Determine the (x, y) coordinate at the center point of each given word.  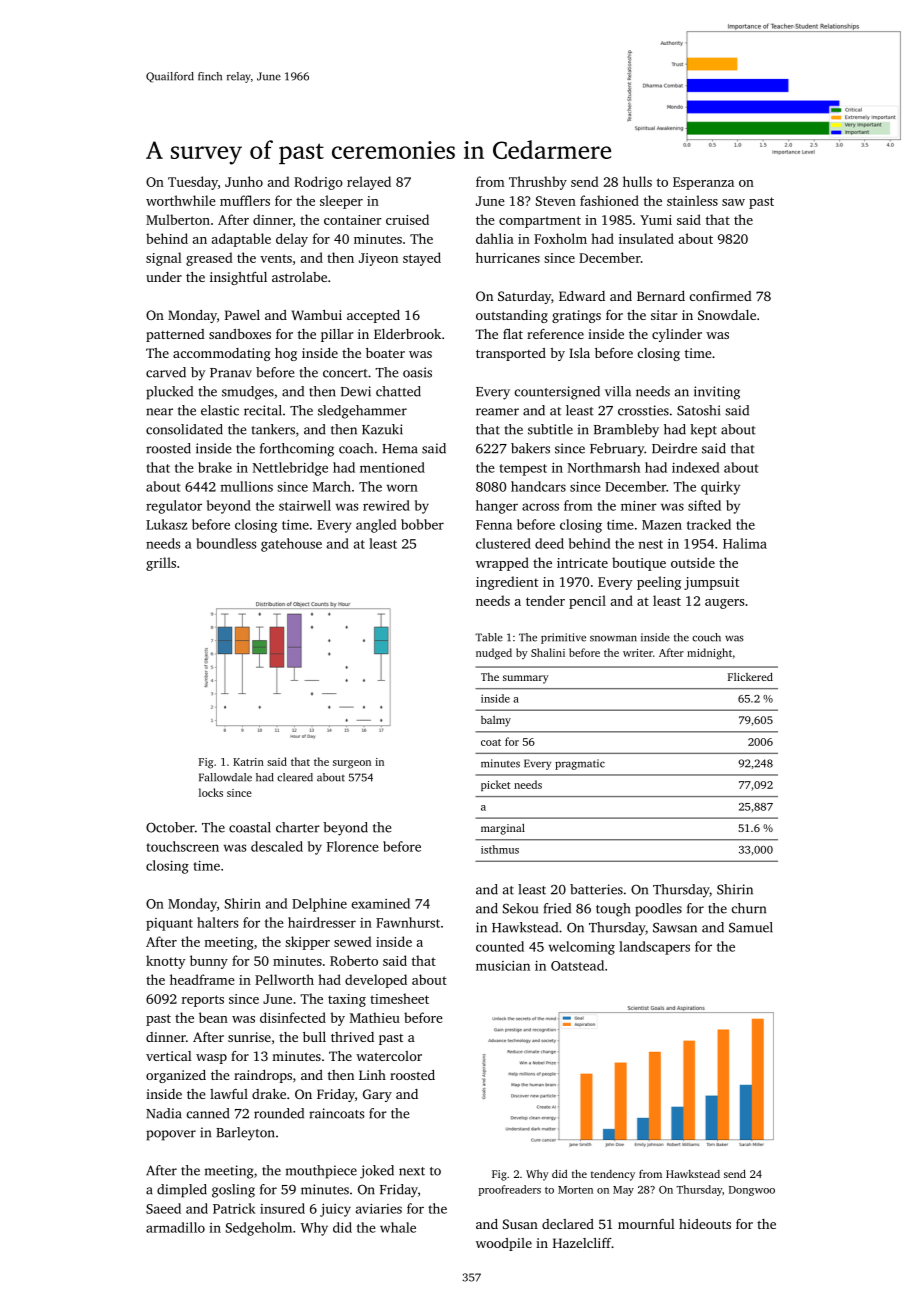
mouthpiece (321, 1172)
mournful (646, 1224)
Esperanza (703, 183)
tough (613, 910)
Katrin (248, 762)
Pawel (242, 315)
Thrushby (538, 183)
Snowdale (727, 315)
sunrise (249, 1037)
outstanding (512, 316)
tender (545, 600)
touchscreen (182, 846)
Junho (244, 181)
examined (381, 903)
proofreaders (510, 1190)
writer (638, 653)
